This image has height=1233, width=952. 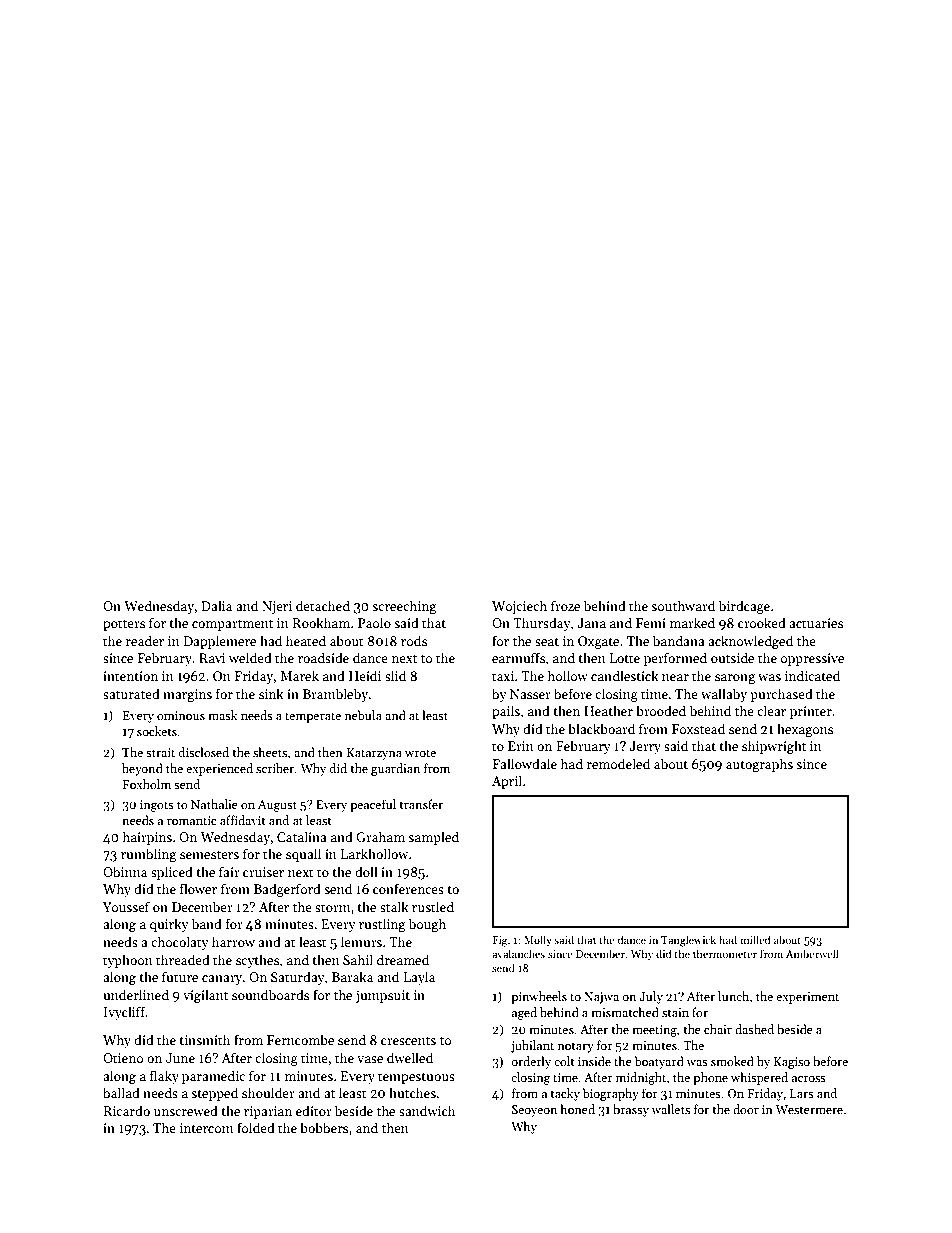 What do you see at coordinates (565, 1094) in the image?
I see `tacky` at bounding box center [565, 1094].
